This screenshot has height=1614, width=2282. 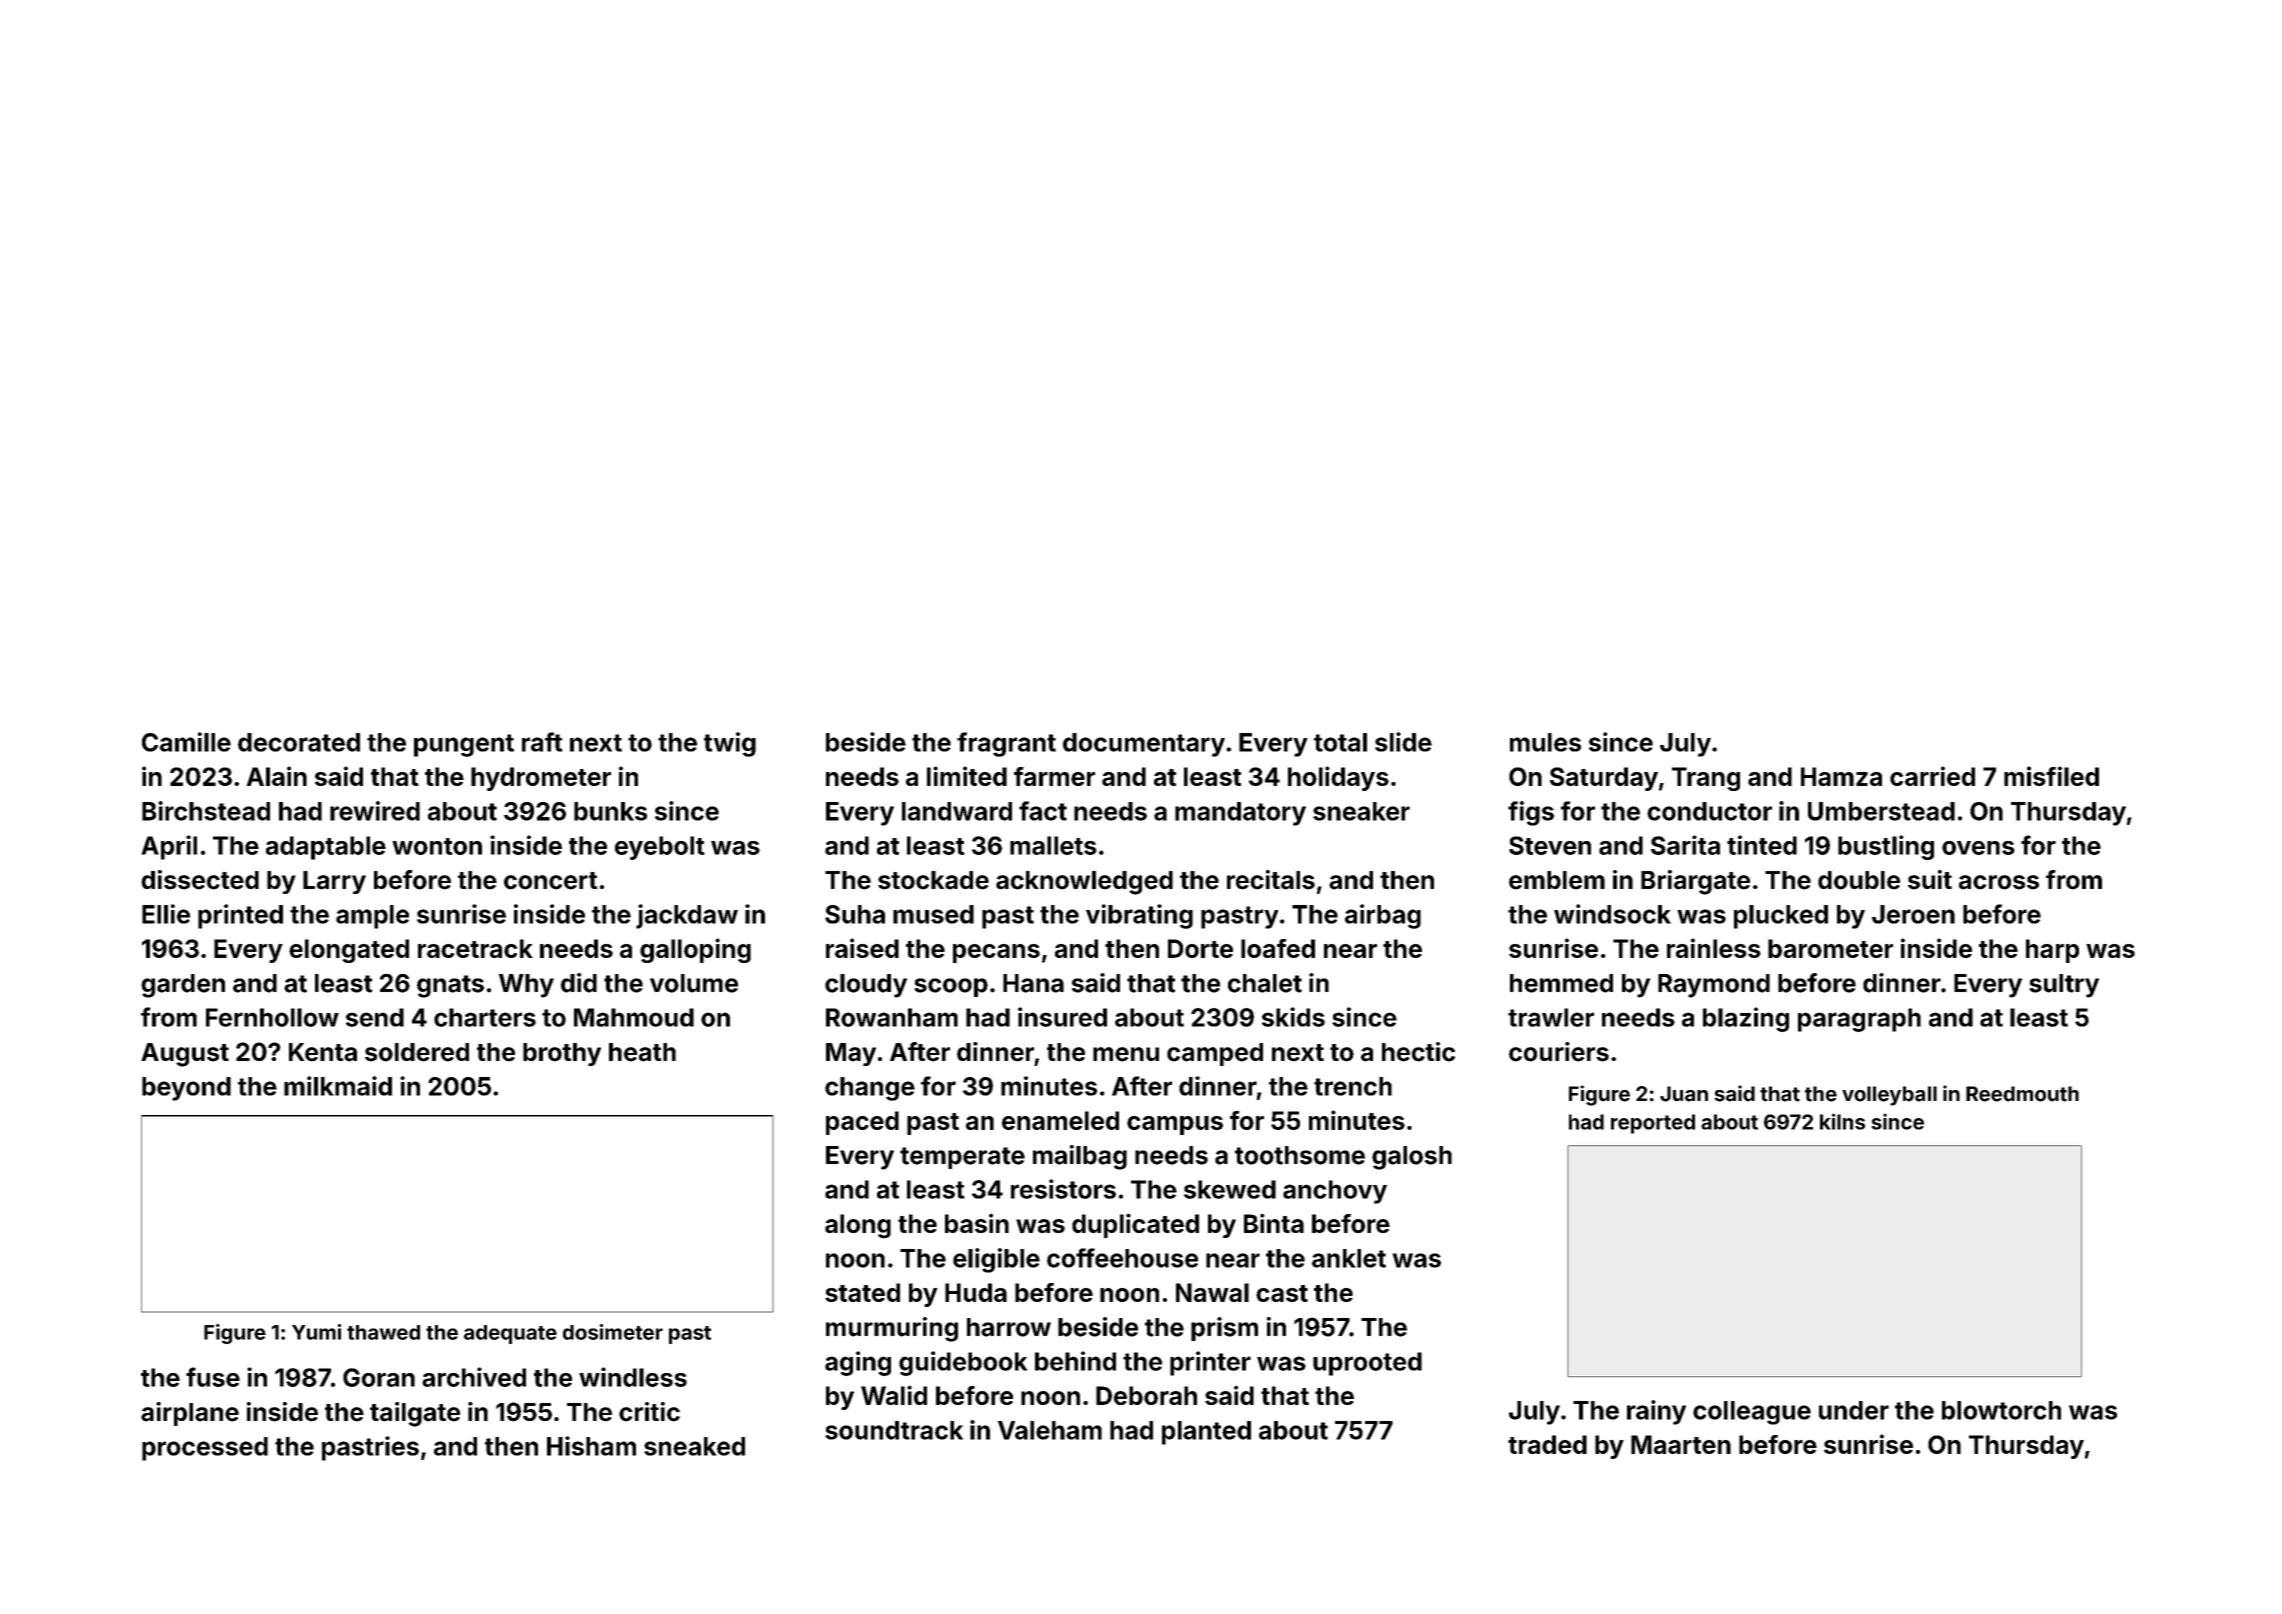 I want to click on tailgate, so click(x=415, y=1414).
